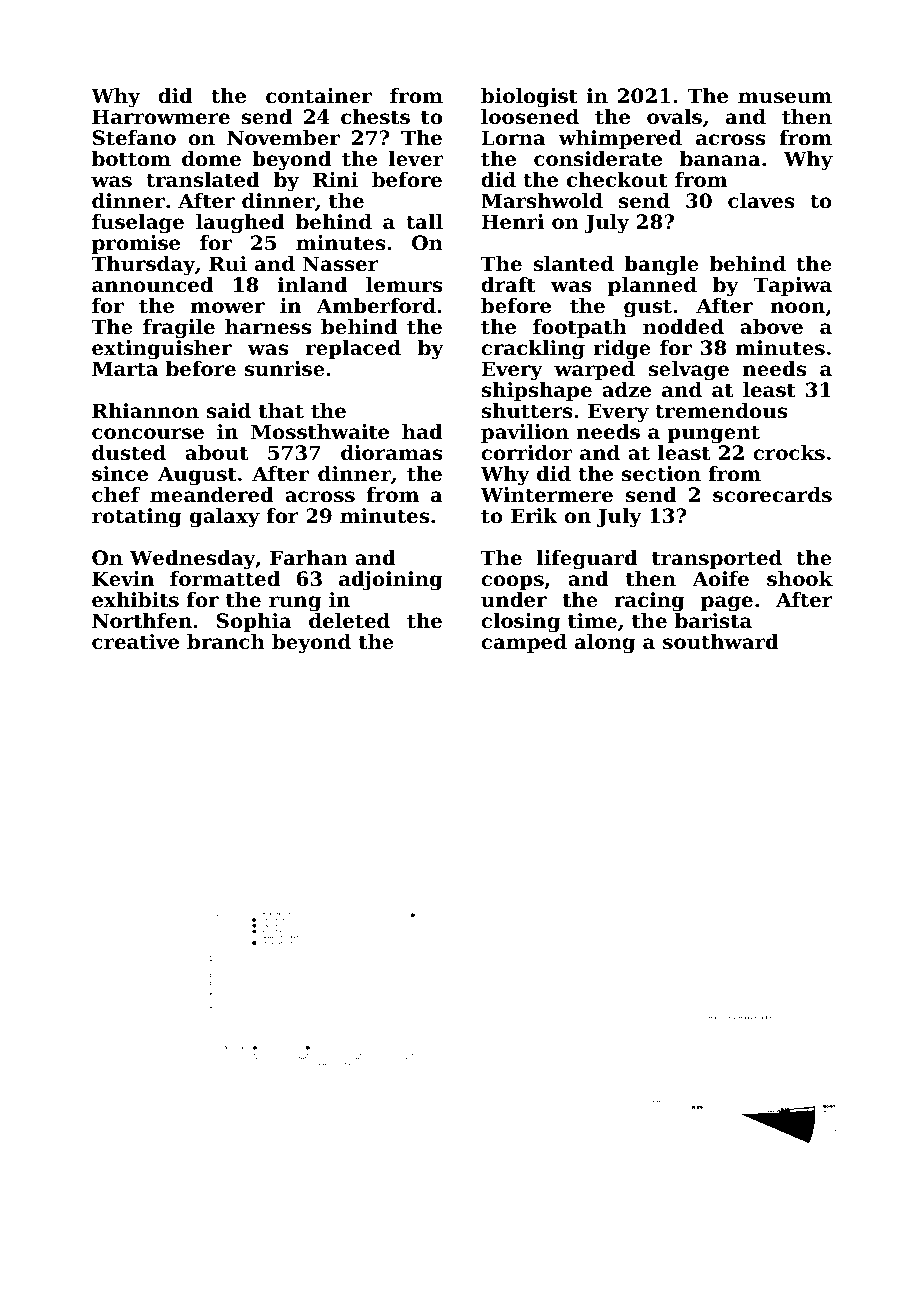 This page has width=924, height=1311. I want to click on rotating, so click(137, 518).
